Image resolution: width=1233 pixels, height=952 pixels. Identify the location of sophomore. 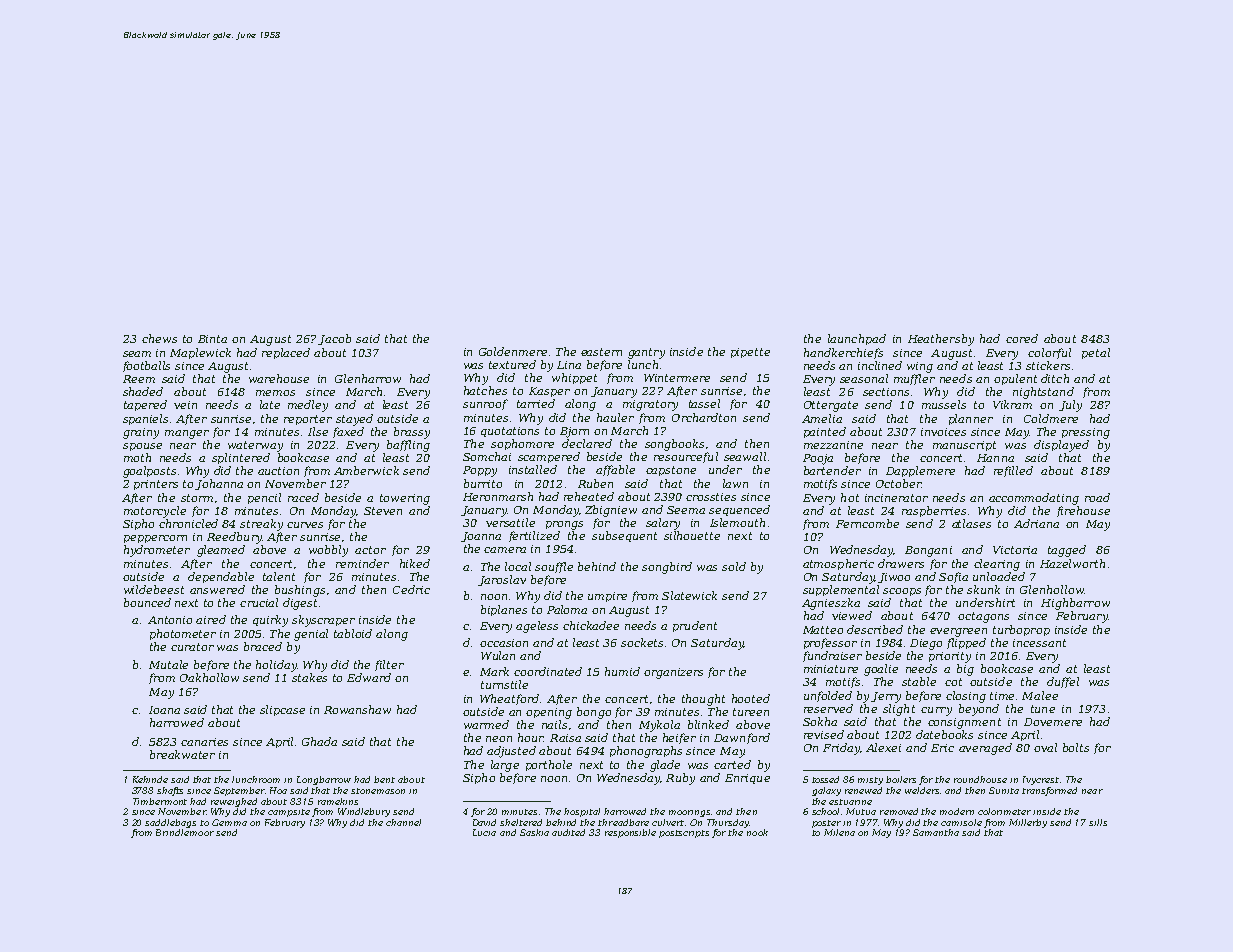
(522, 444).
